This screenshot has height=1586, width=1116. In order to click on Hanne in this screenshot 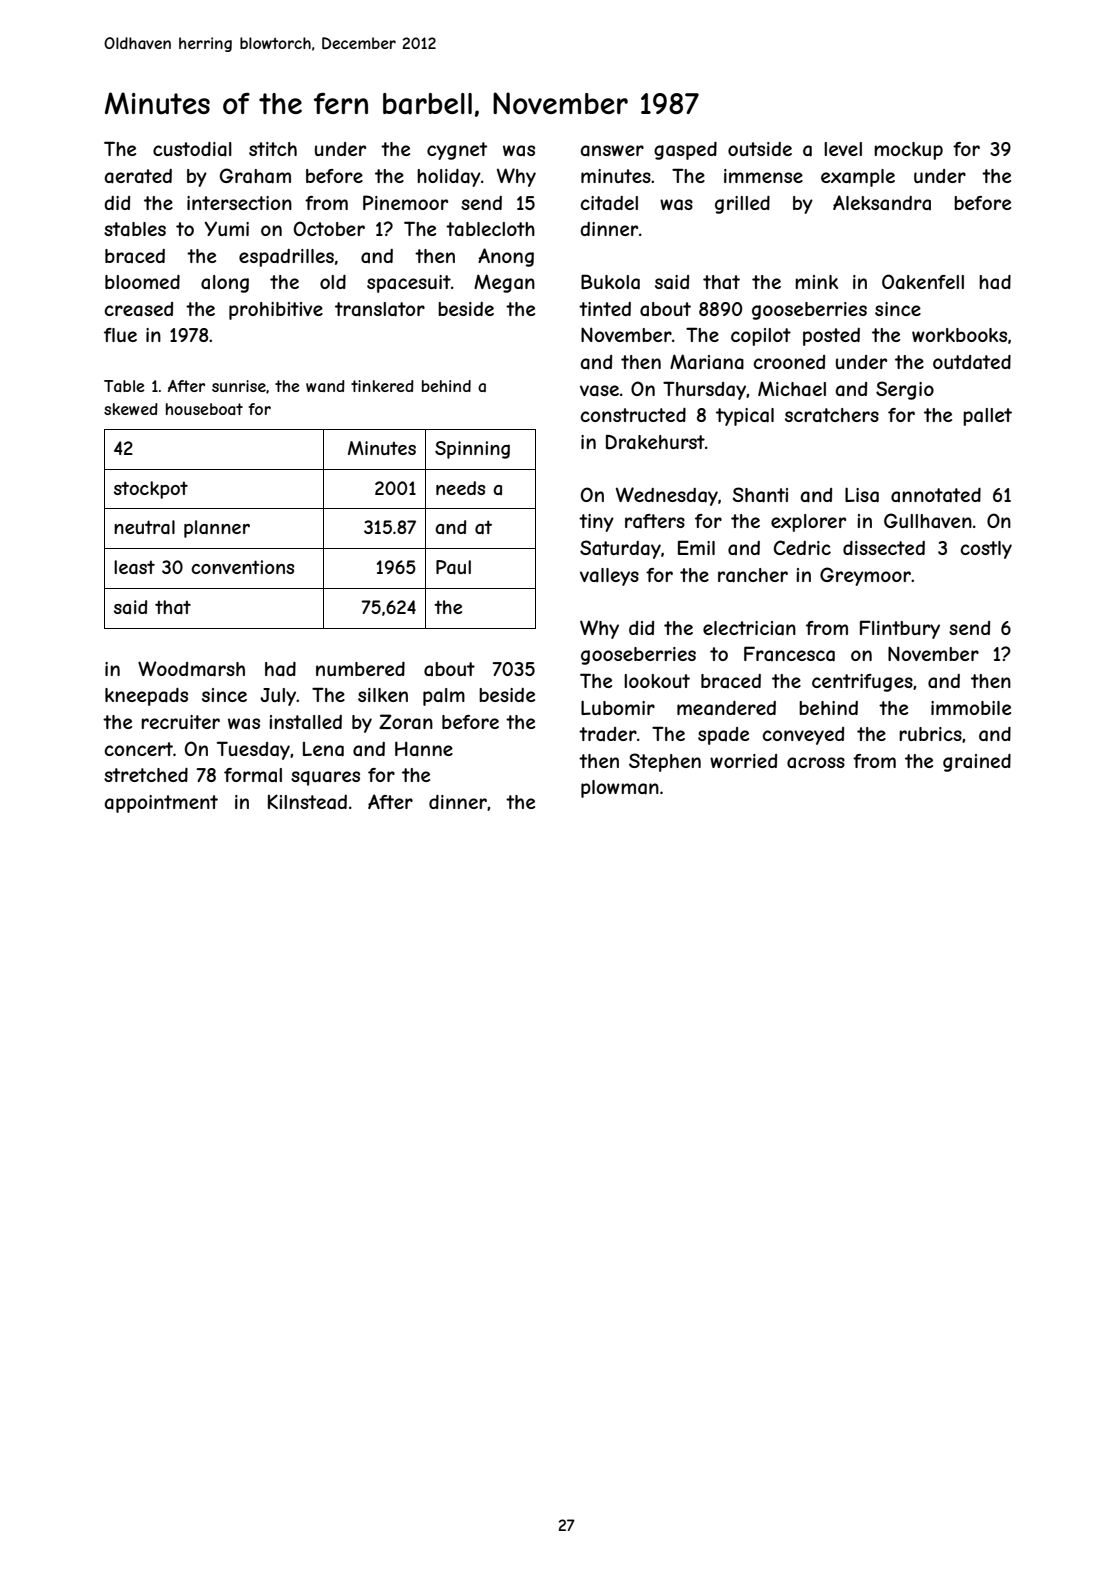, I will do `click(424, 749)`.
